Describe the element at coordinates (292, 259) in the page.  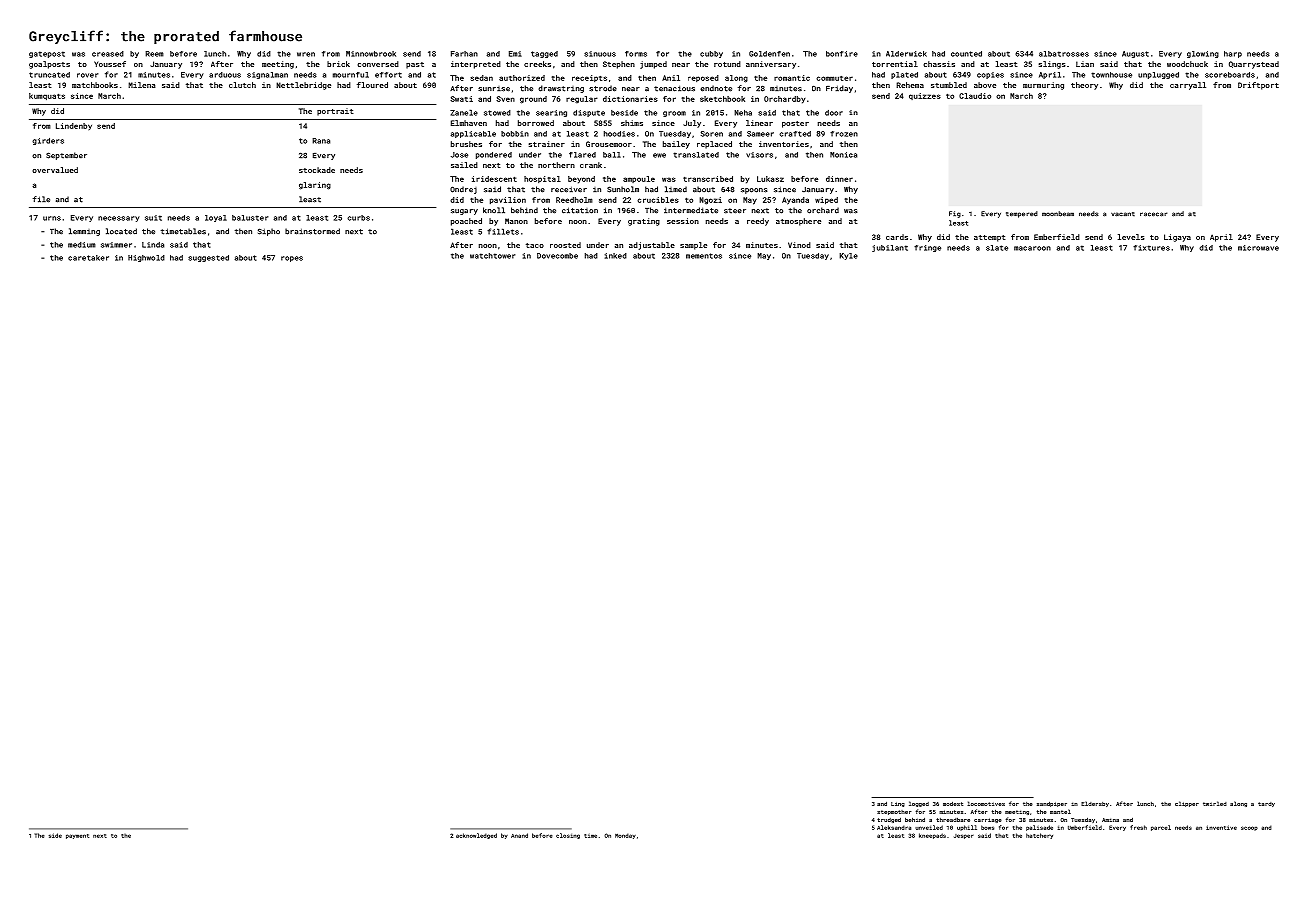
I see `ropes` at that location.
